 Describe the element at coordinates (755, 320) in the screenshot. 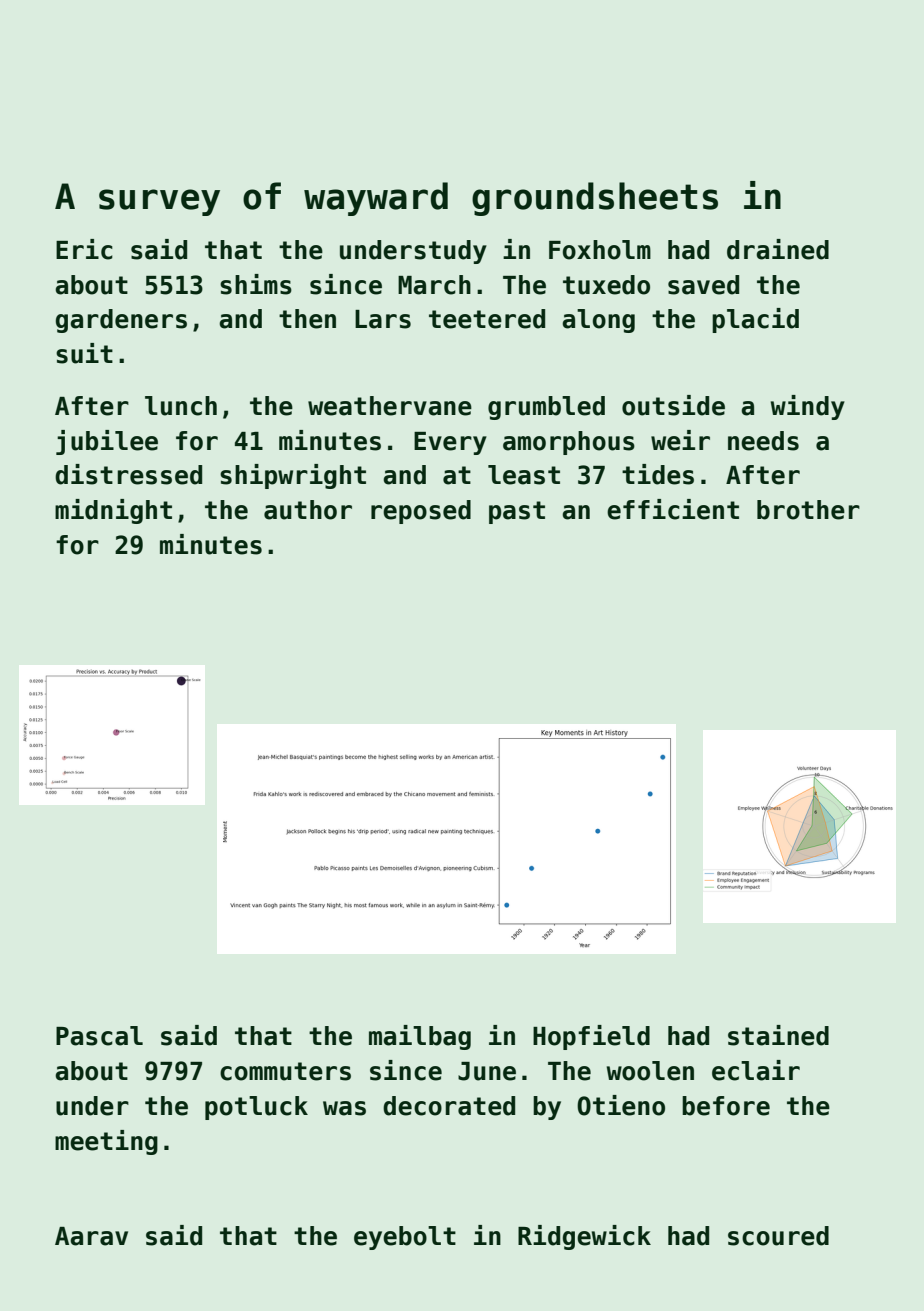

I see `placid` at that location.
